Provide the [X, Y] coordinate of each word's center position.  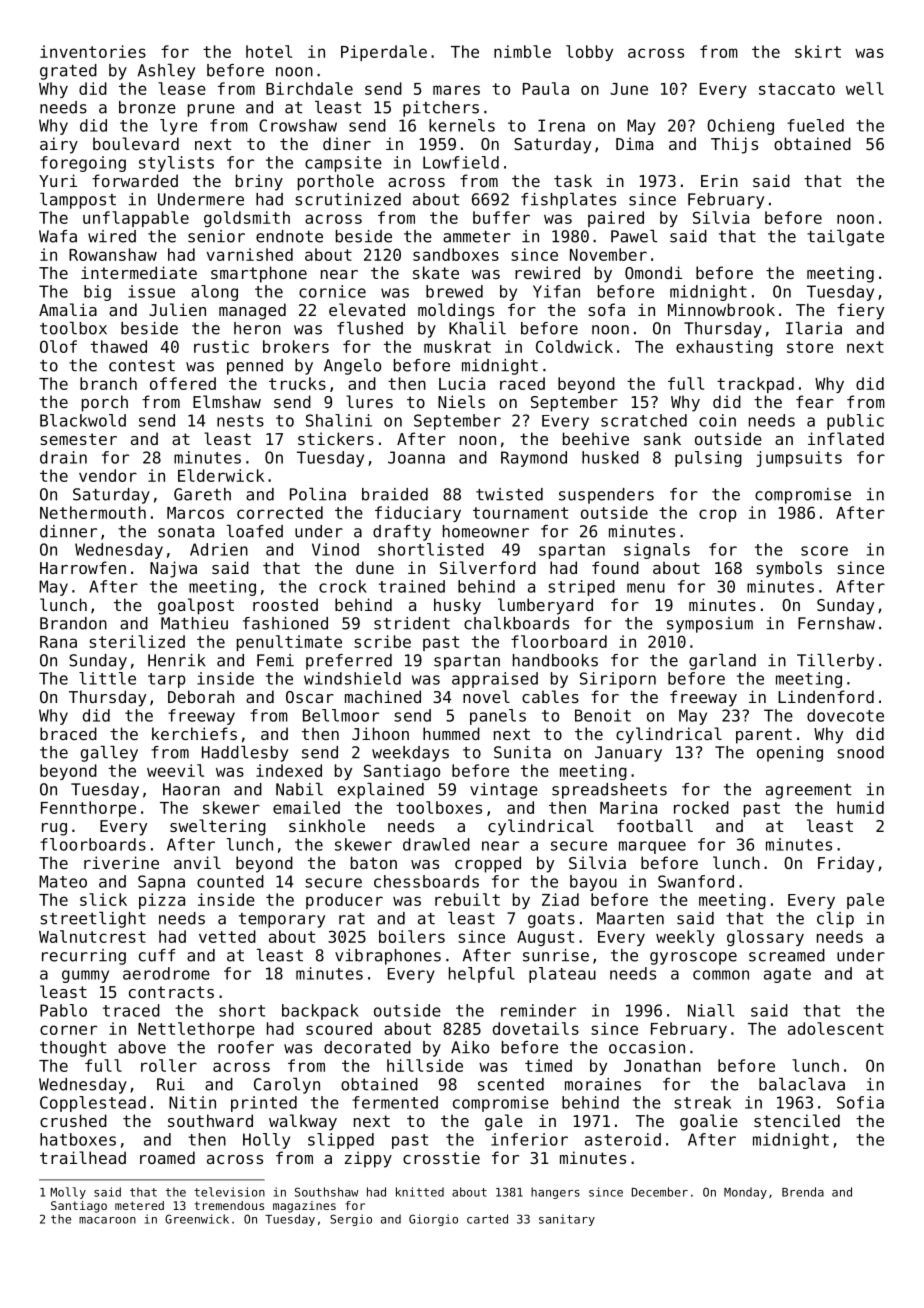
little [107, 678]
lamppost [78, 201]
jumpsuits [799, 459]
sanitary [567, 1220]
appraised [495, 680]
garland [722, 662]
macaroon [107, 1220]
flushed [370, 328]
